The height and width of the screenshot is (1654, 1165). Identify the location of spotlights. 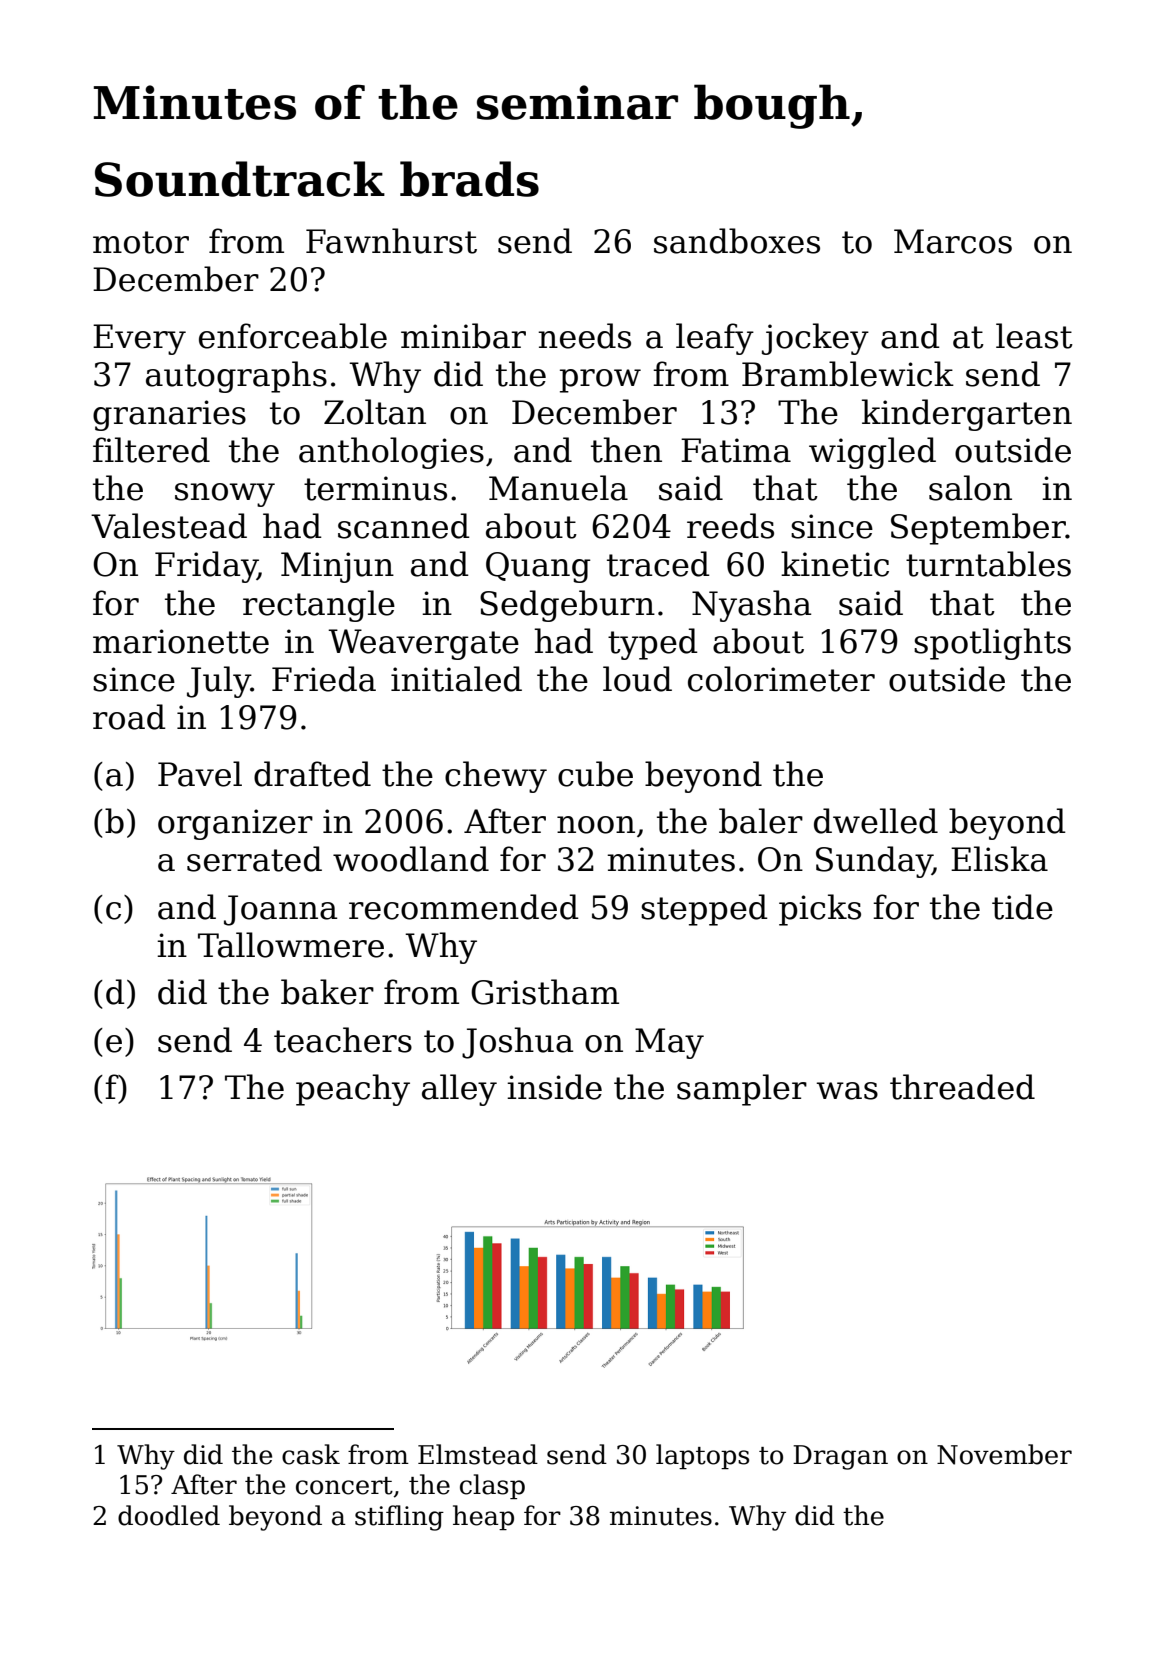
(992, 644).
